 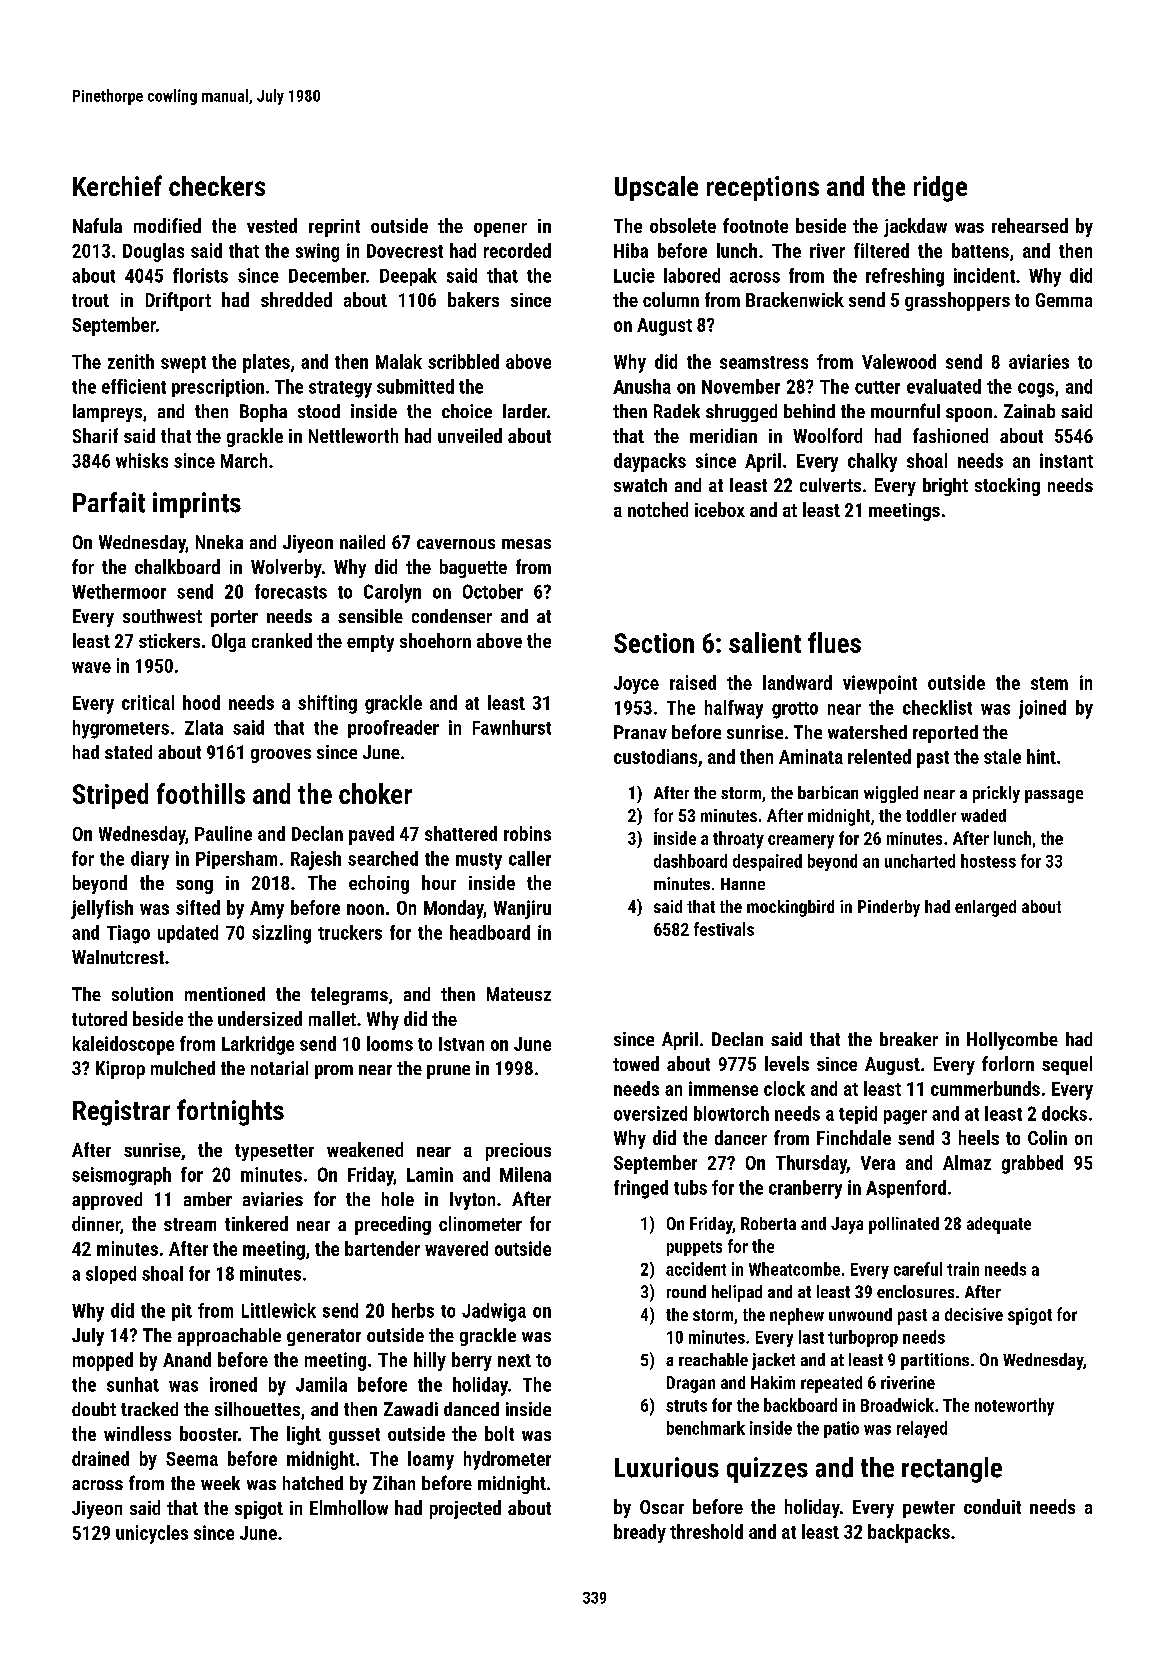 I want to click on Littlewick, so click(x=279, y=1310).
